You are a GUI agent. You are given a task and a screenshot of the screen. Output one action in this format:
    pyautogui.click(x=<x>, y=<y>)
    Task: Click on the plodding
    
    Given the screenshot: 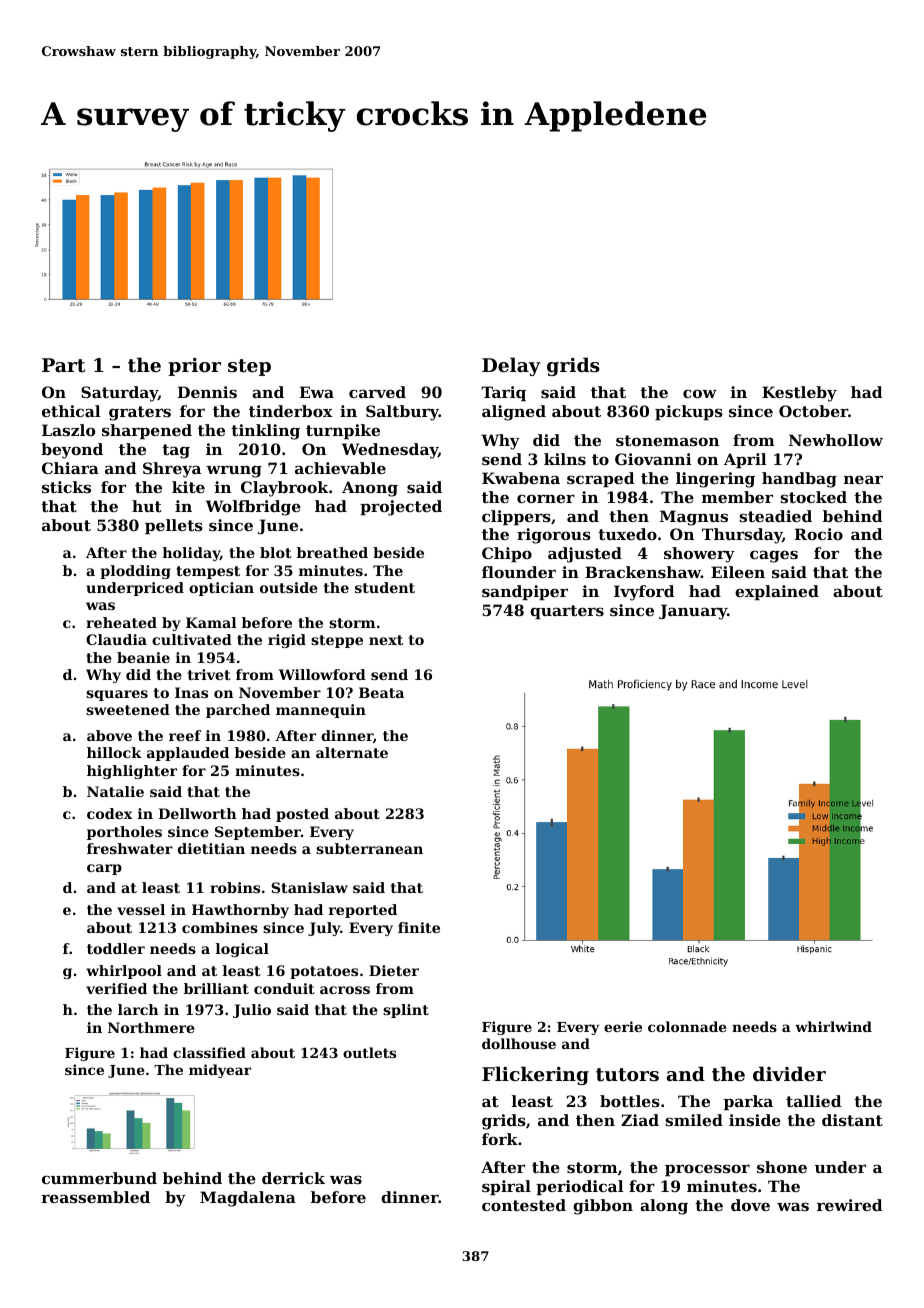 What is the action you would take?
    pyautogui.click(x=135, y=572)
